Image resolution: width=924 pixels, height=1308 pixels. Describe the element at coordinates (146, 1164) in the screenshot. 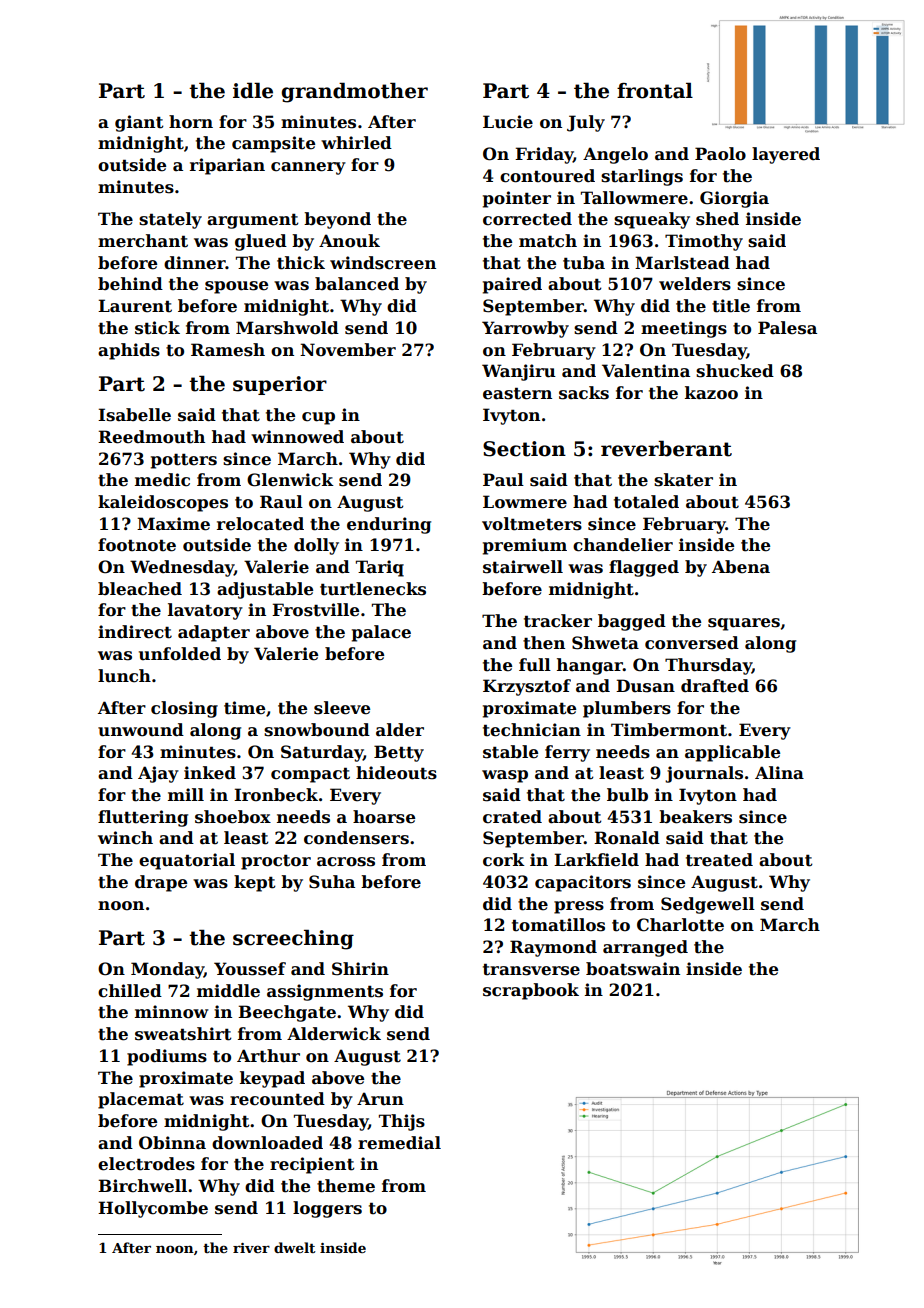

I see `electrodes` at that location.
